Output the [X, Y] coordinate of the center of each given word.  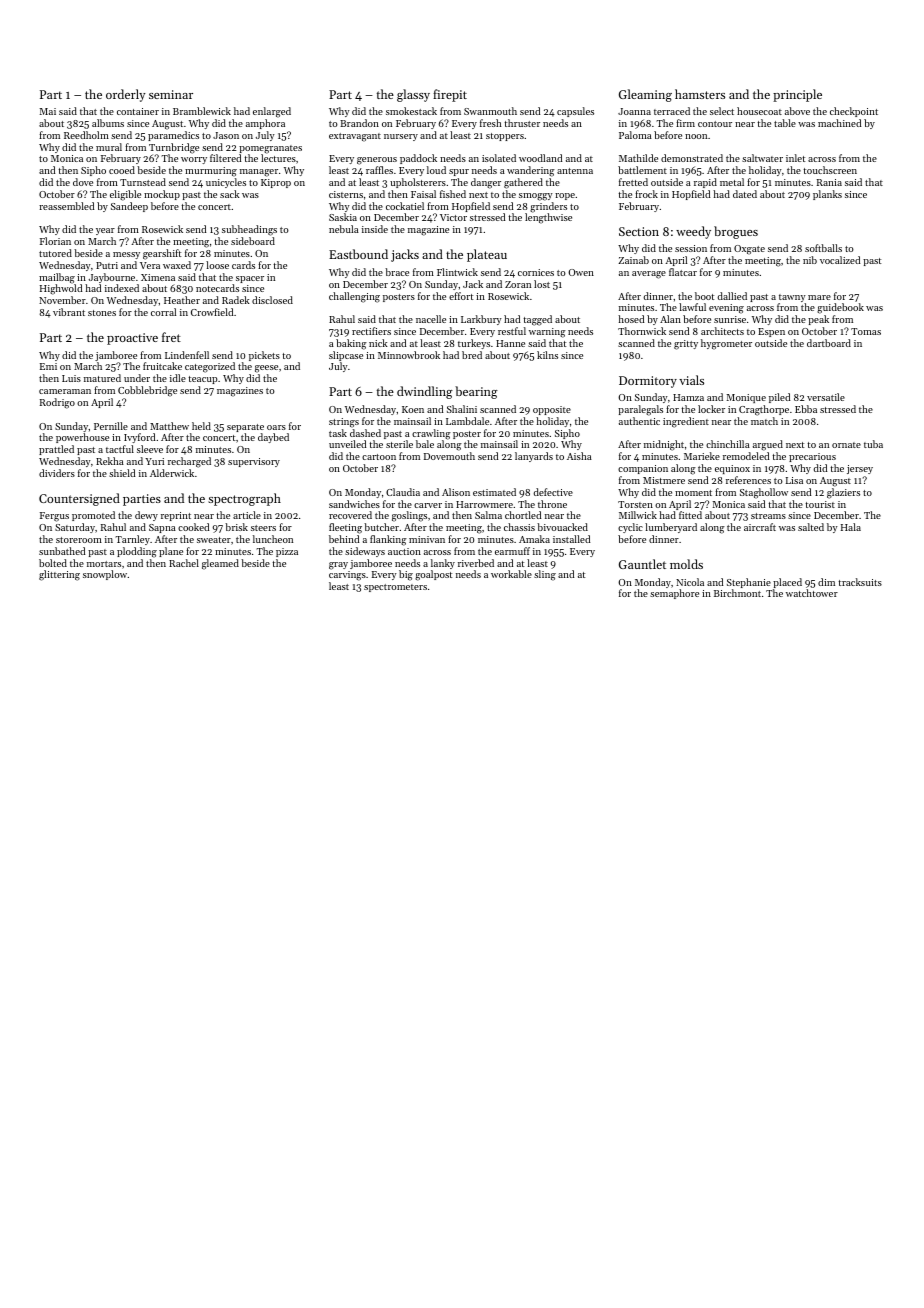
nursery [401, 137]
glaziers [843, 493]
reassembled [66, 206]
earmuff [512, 551]
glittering [59, 575]
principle [797, 95]
